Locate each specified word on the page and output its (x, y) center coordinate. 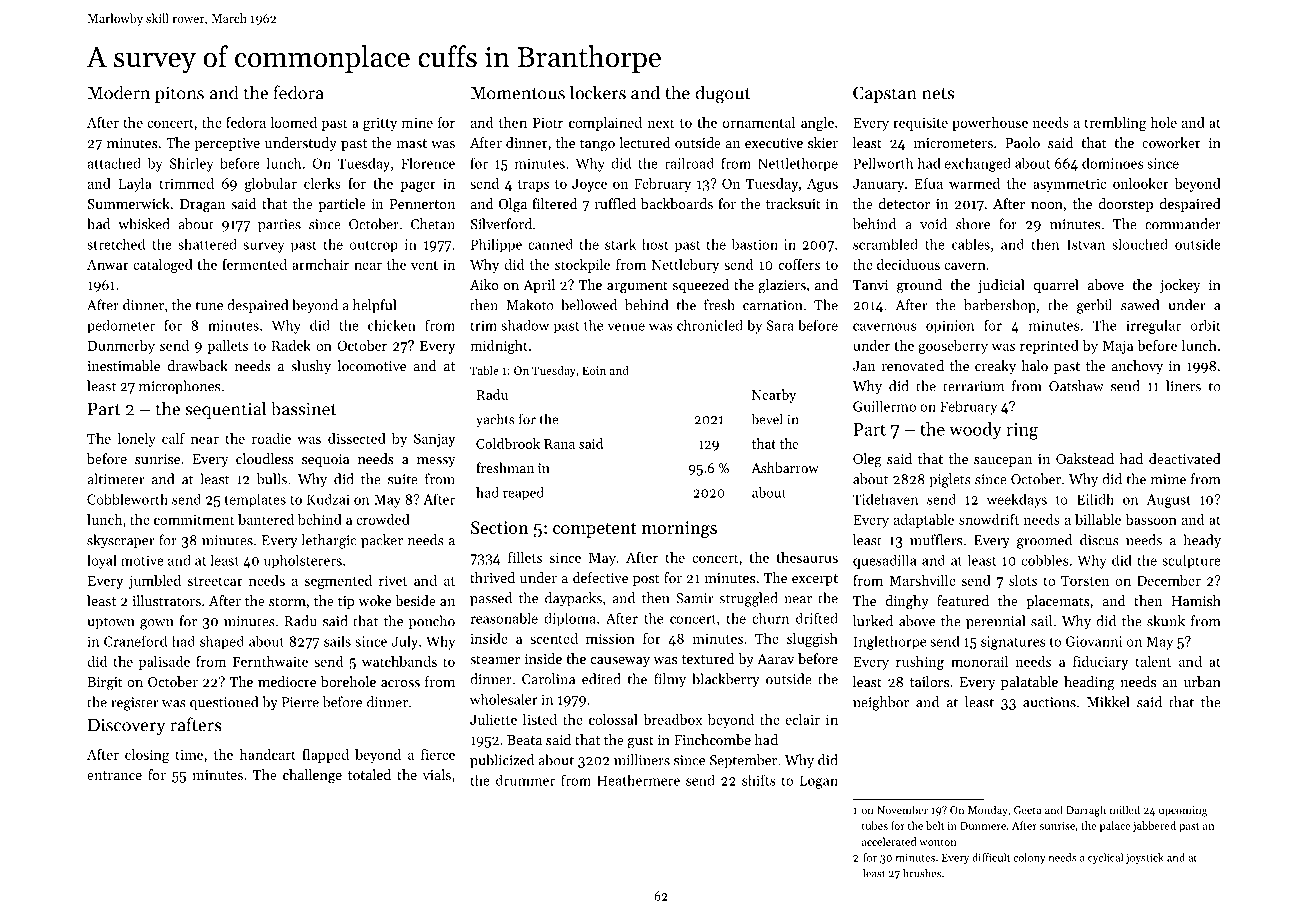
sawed (1140, 305)
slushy (311, 367)
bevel (767, 419)
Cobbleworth (127, 499)
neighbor (881, 703)
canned (550, 244)
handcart (268, 754)
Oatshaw (1076, 386)
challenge (312, 776)
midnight (499, 347)
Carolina (548, 679)
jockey (1180, 286)
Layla (135, 185)
